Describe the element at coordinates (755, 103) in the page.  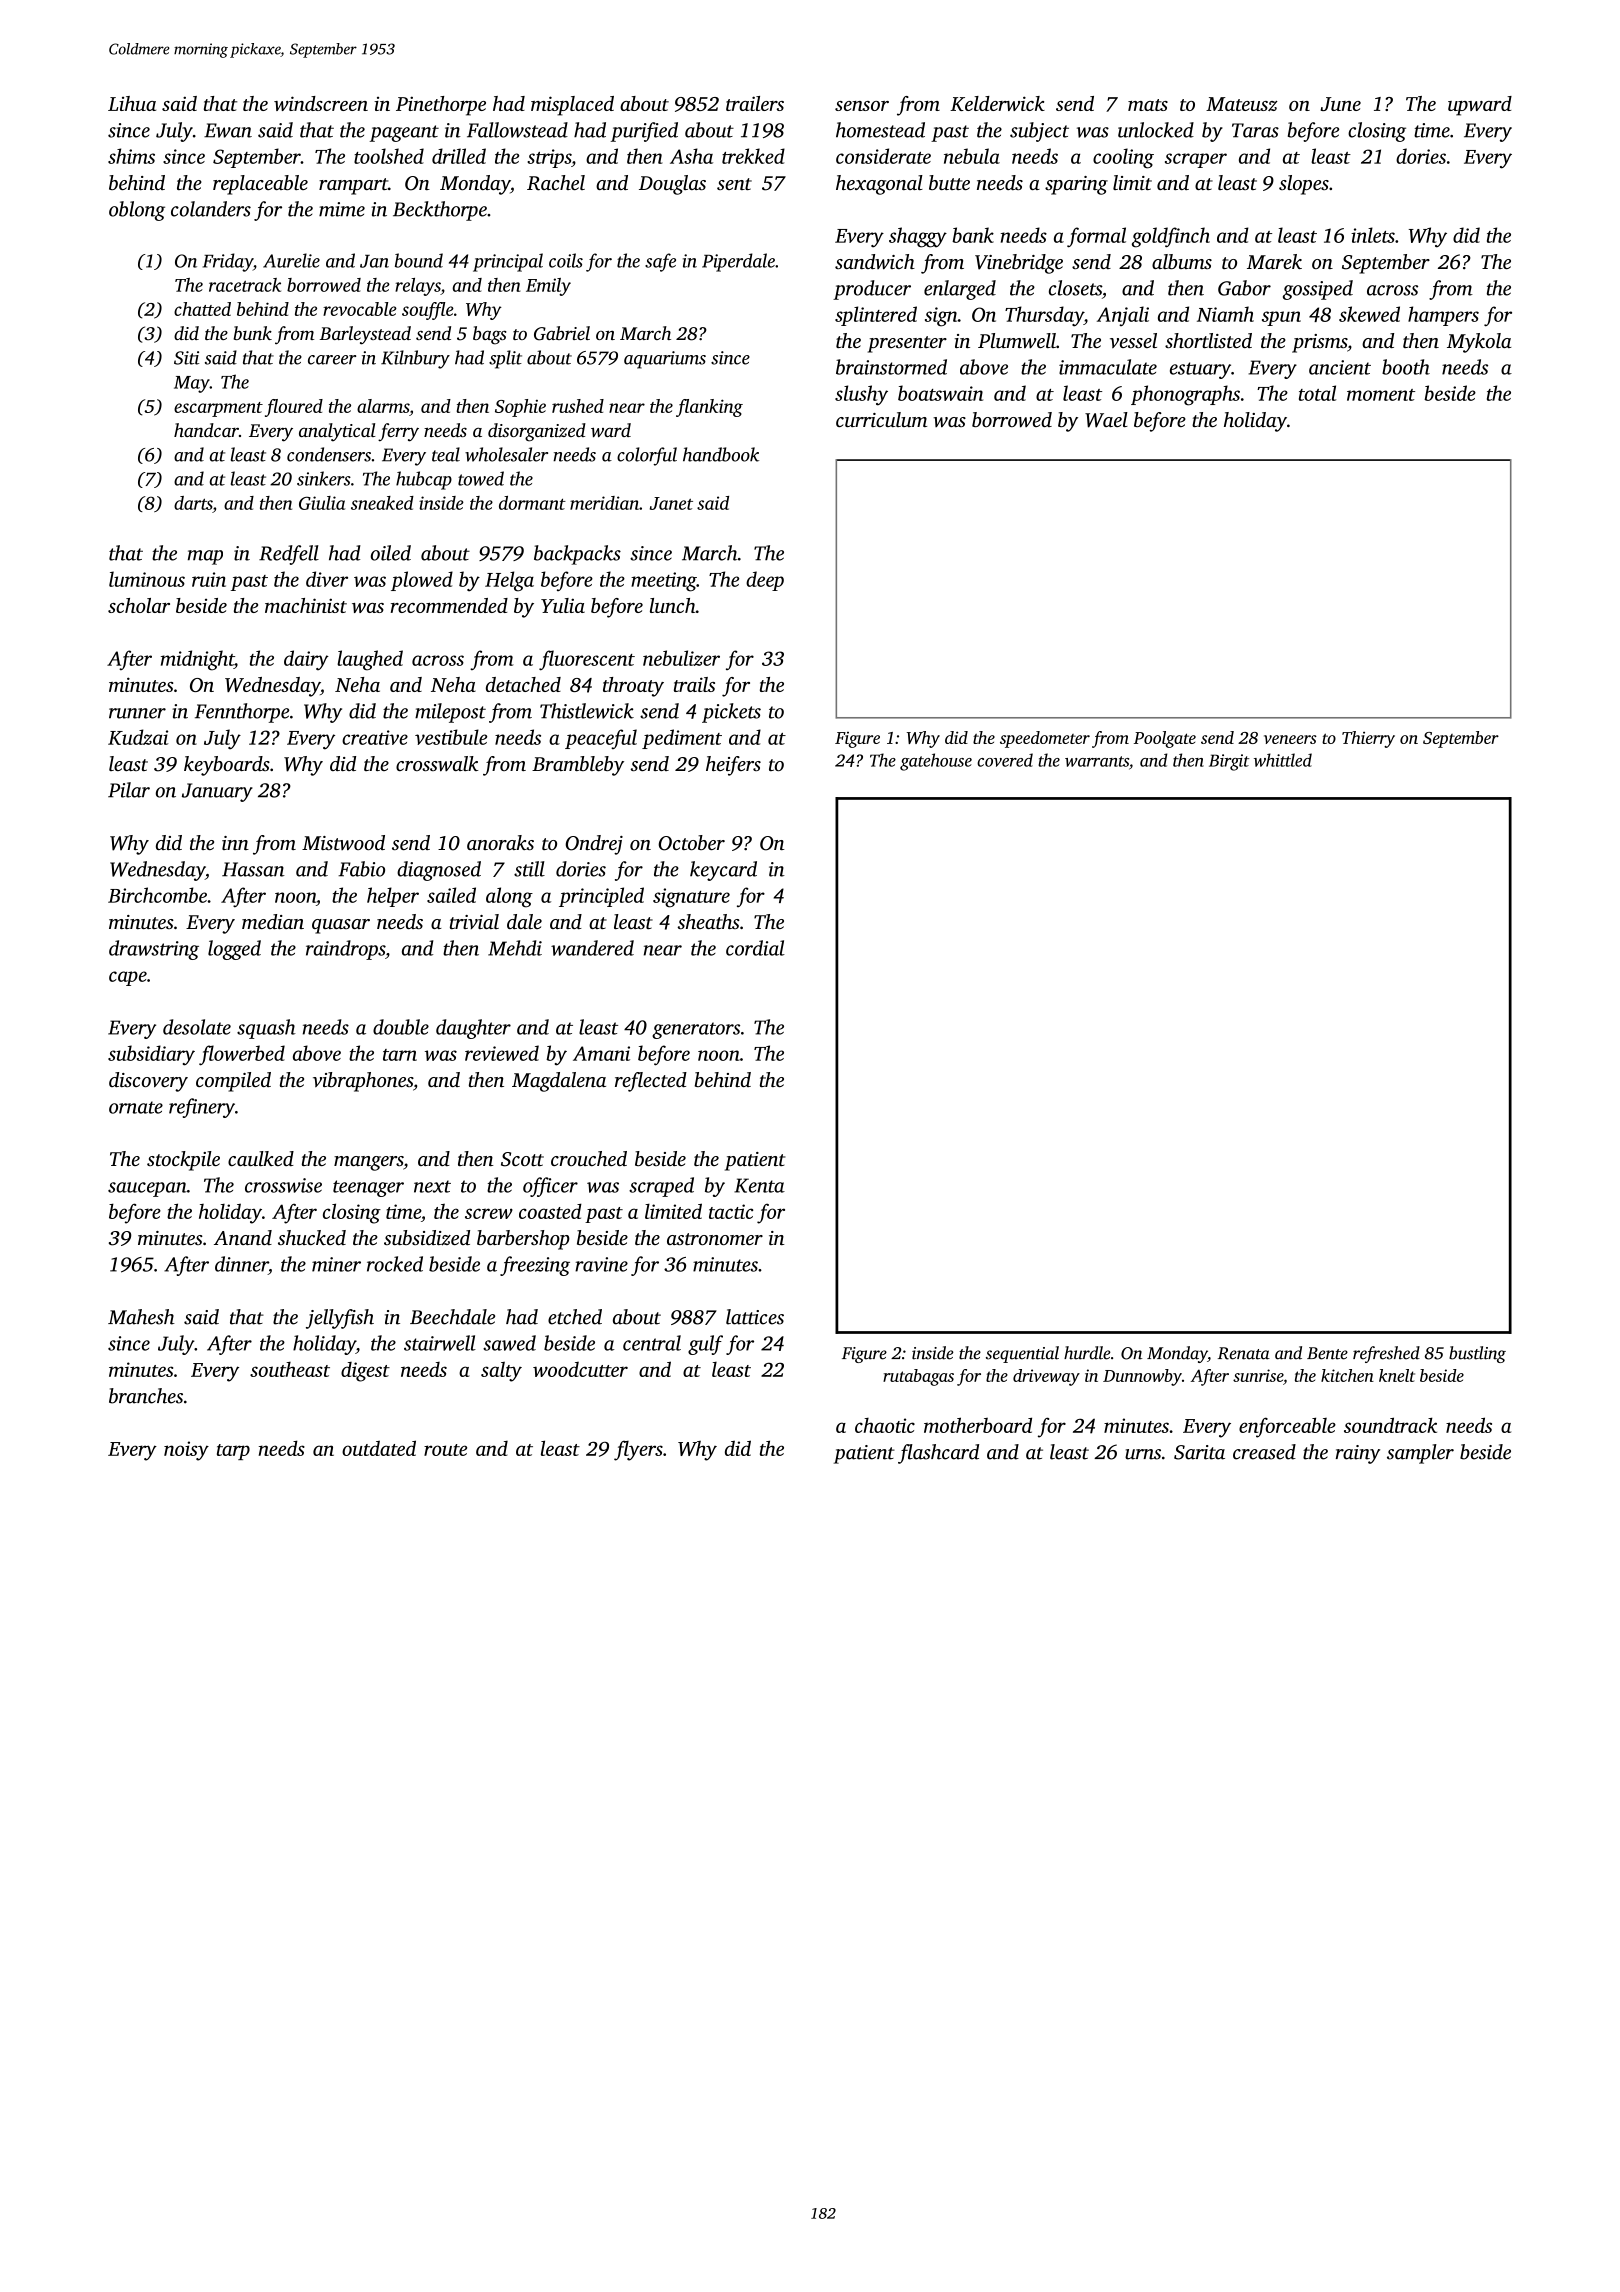
I see `trailers` at that location.
